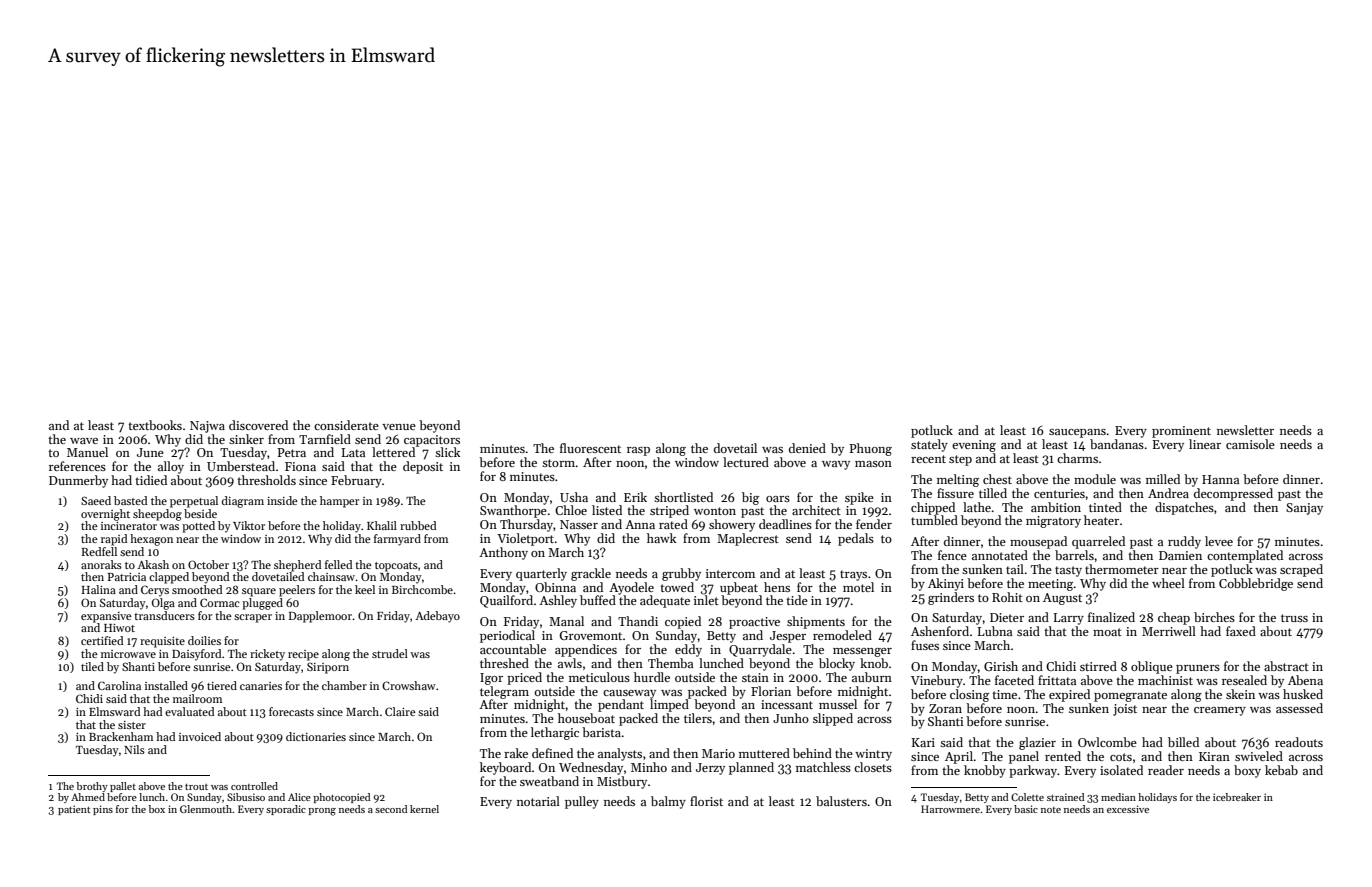  Describe the element at coordinates (688, 650) in the page. I see `eddy` at that location.
